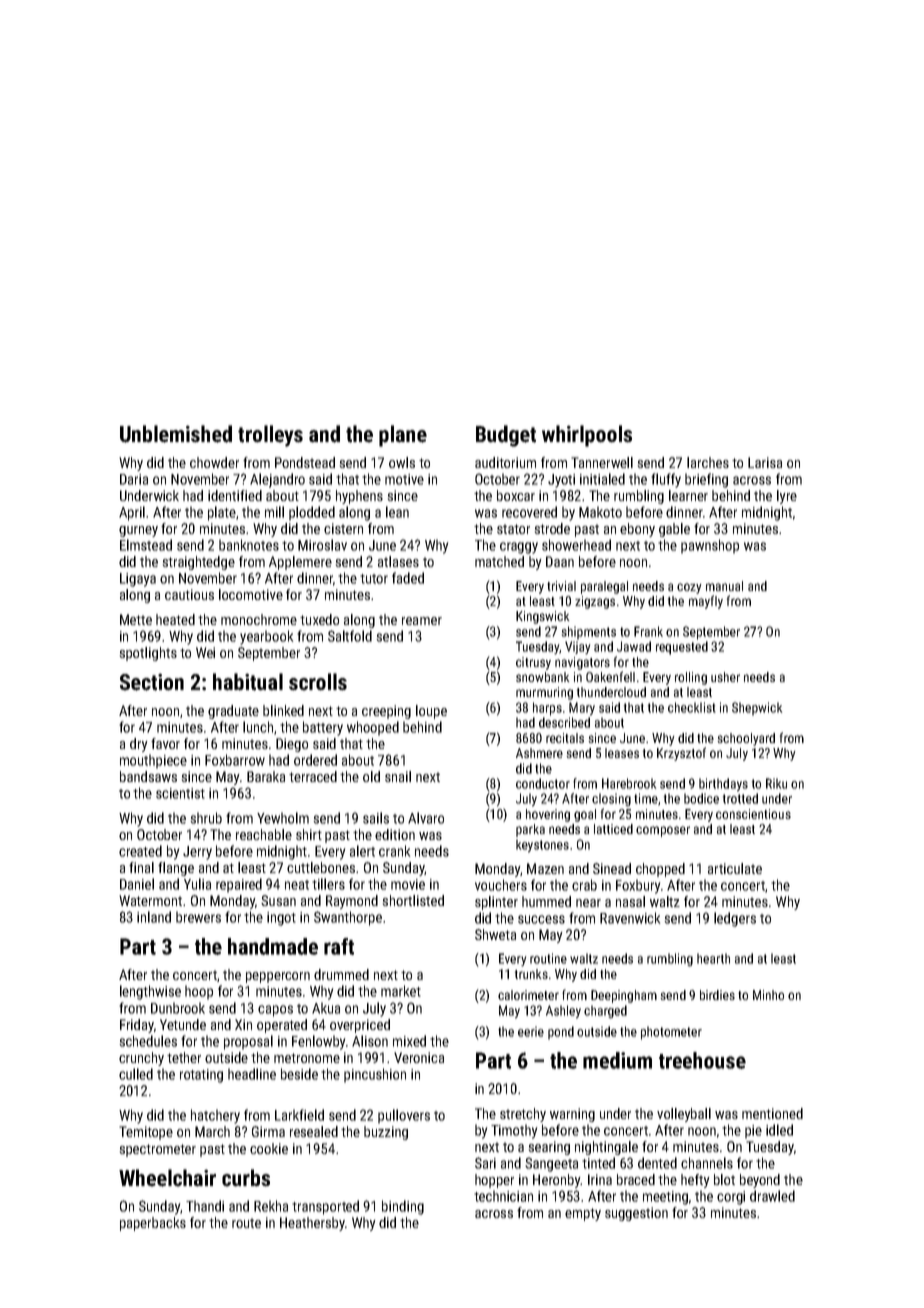 This screenshot has width=924, height=1308. I want to click on leases, so click(622, 753).
